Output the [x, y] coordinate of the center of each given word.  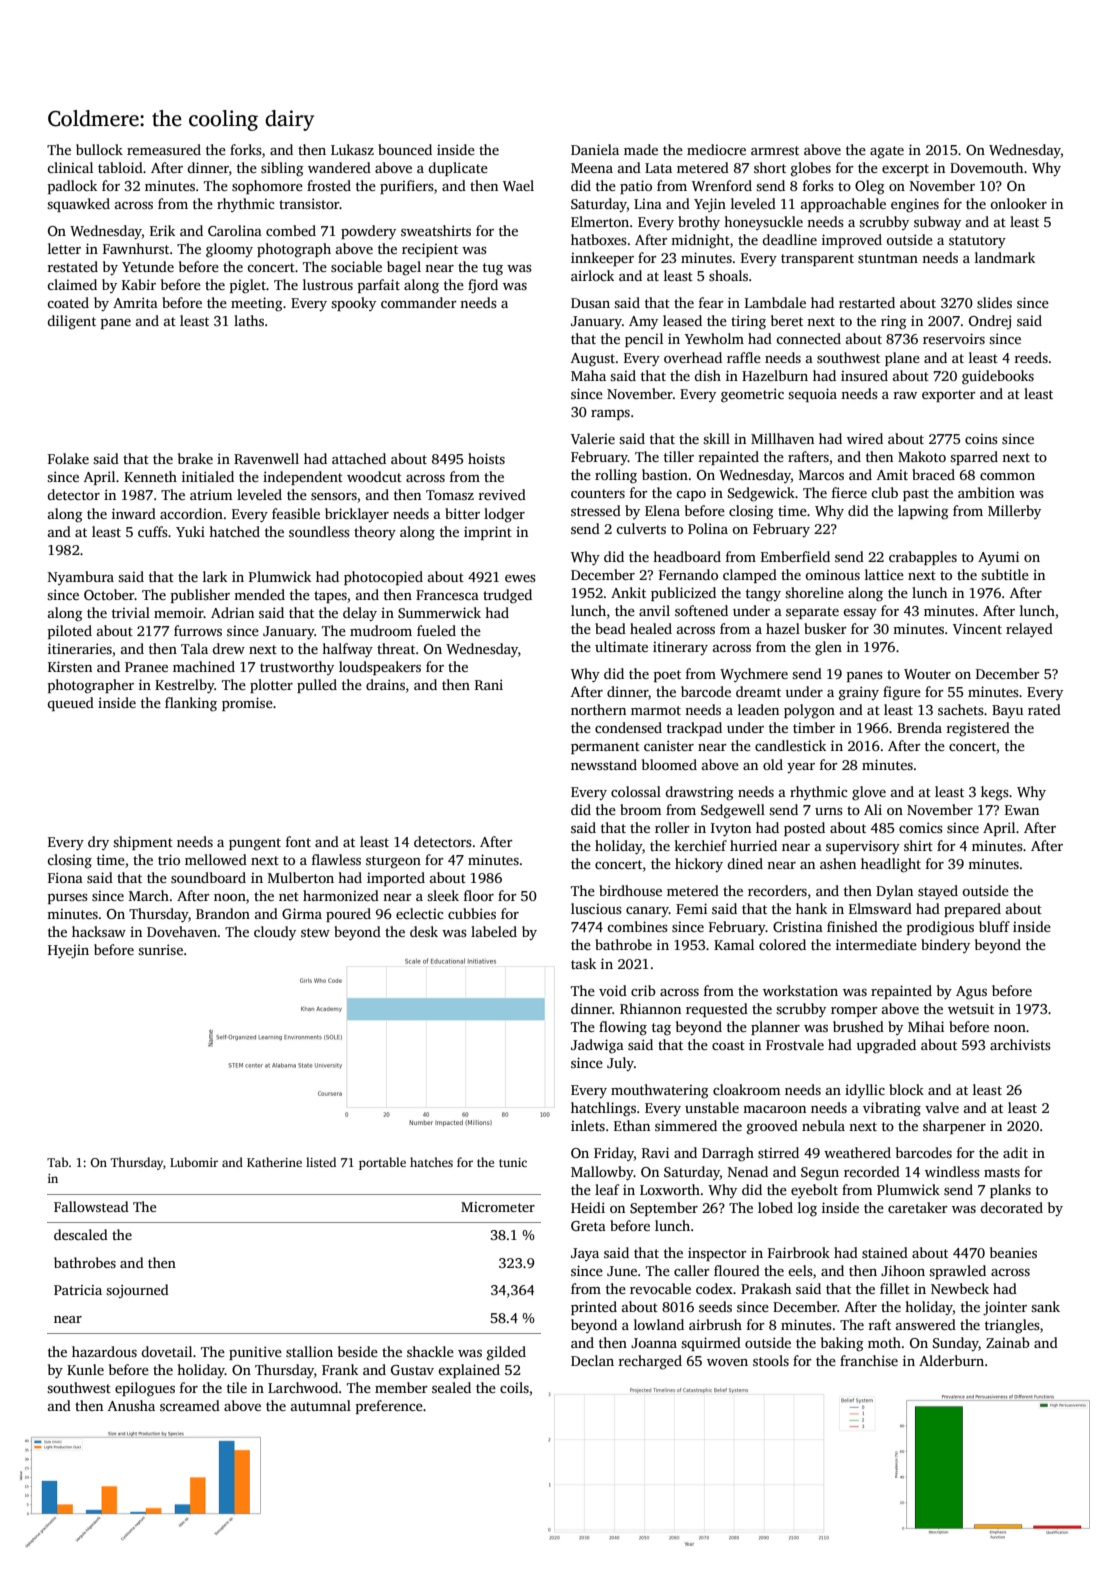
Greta [588, 1226]
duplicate [458, 169]
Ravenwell [266, 458]
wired [865, 438]
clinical [70, 167]
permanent [605, 748]
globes [811, 169]
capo [691, 496]
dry [98, 843]
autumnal [321, 1405]
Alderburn [951, 1360]
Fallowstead [91, 1206]
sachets [961, 709]
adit [1015, 1152]
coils [514, 1387]
